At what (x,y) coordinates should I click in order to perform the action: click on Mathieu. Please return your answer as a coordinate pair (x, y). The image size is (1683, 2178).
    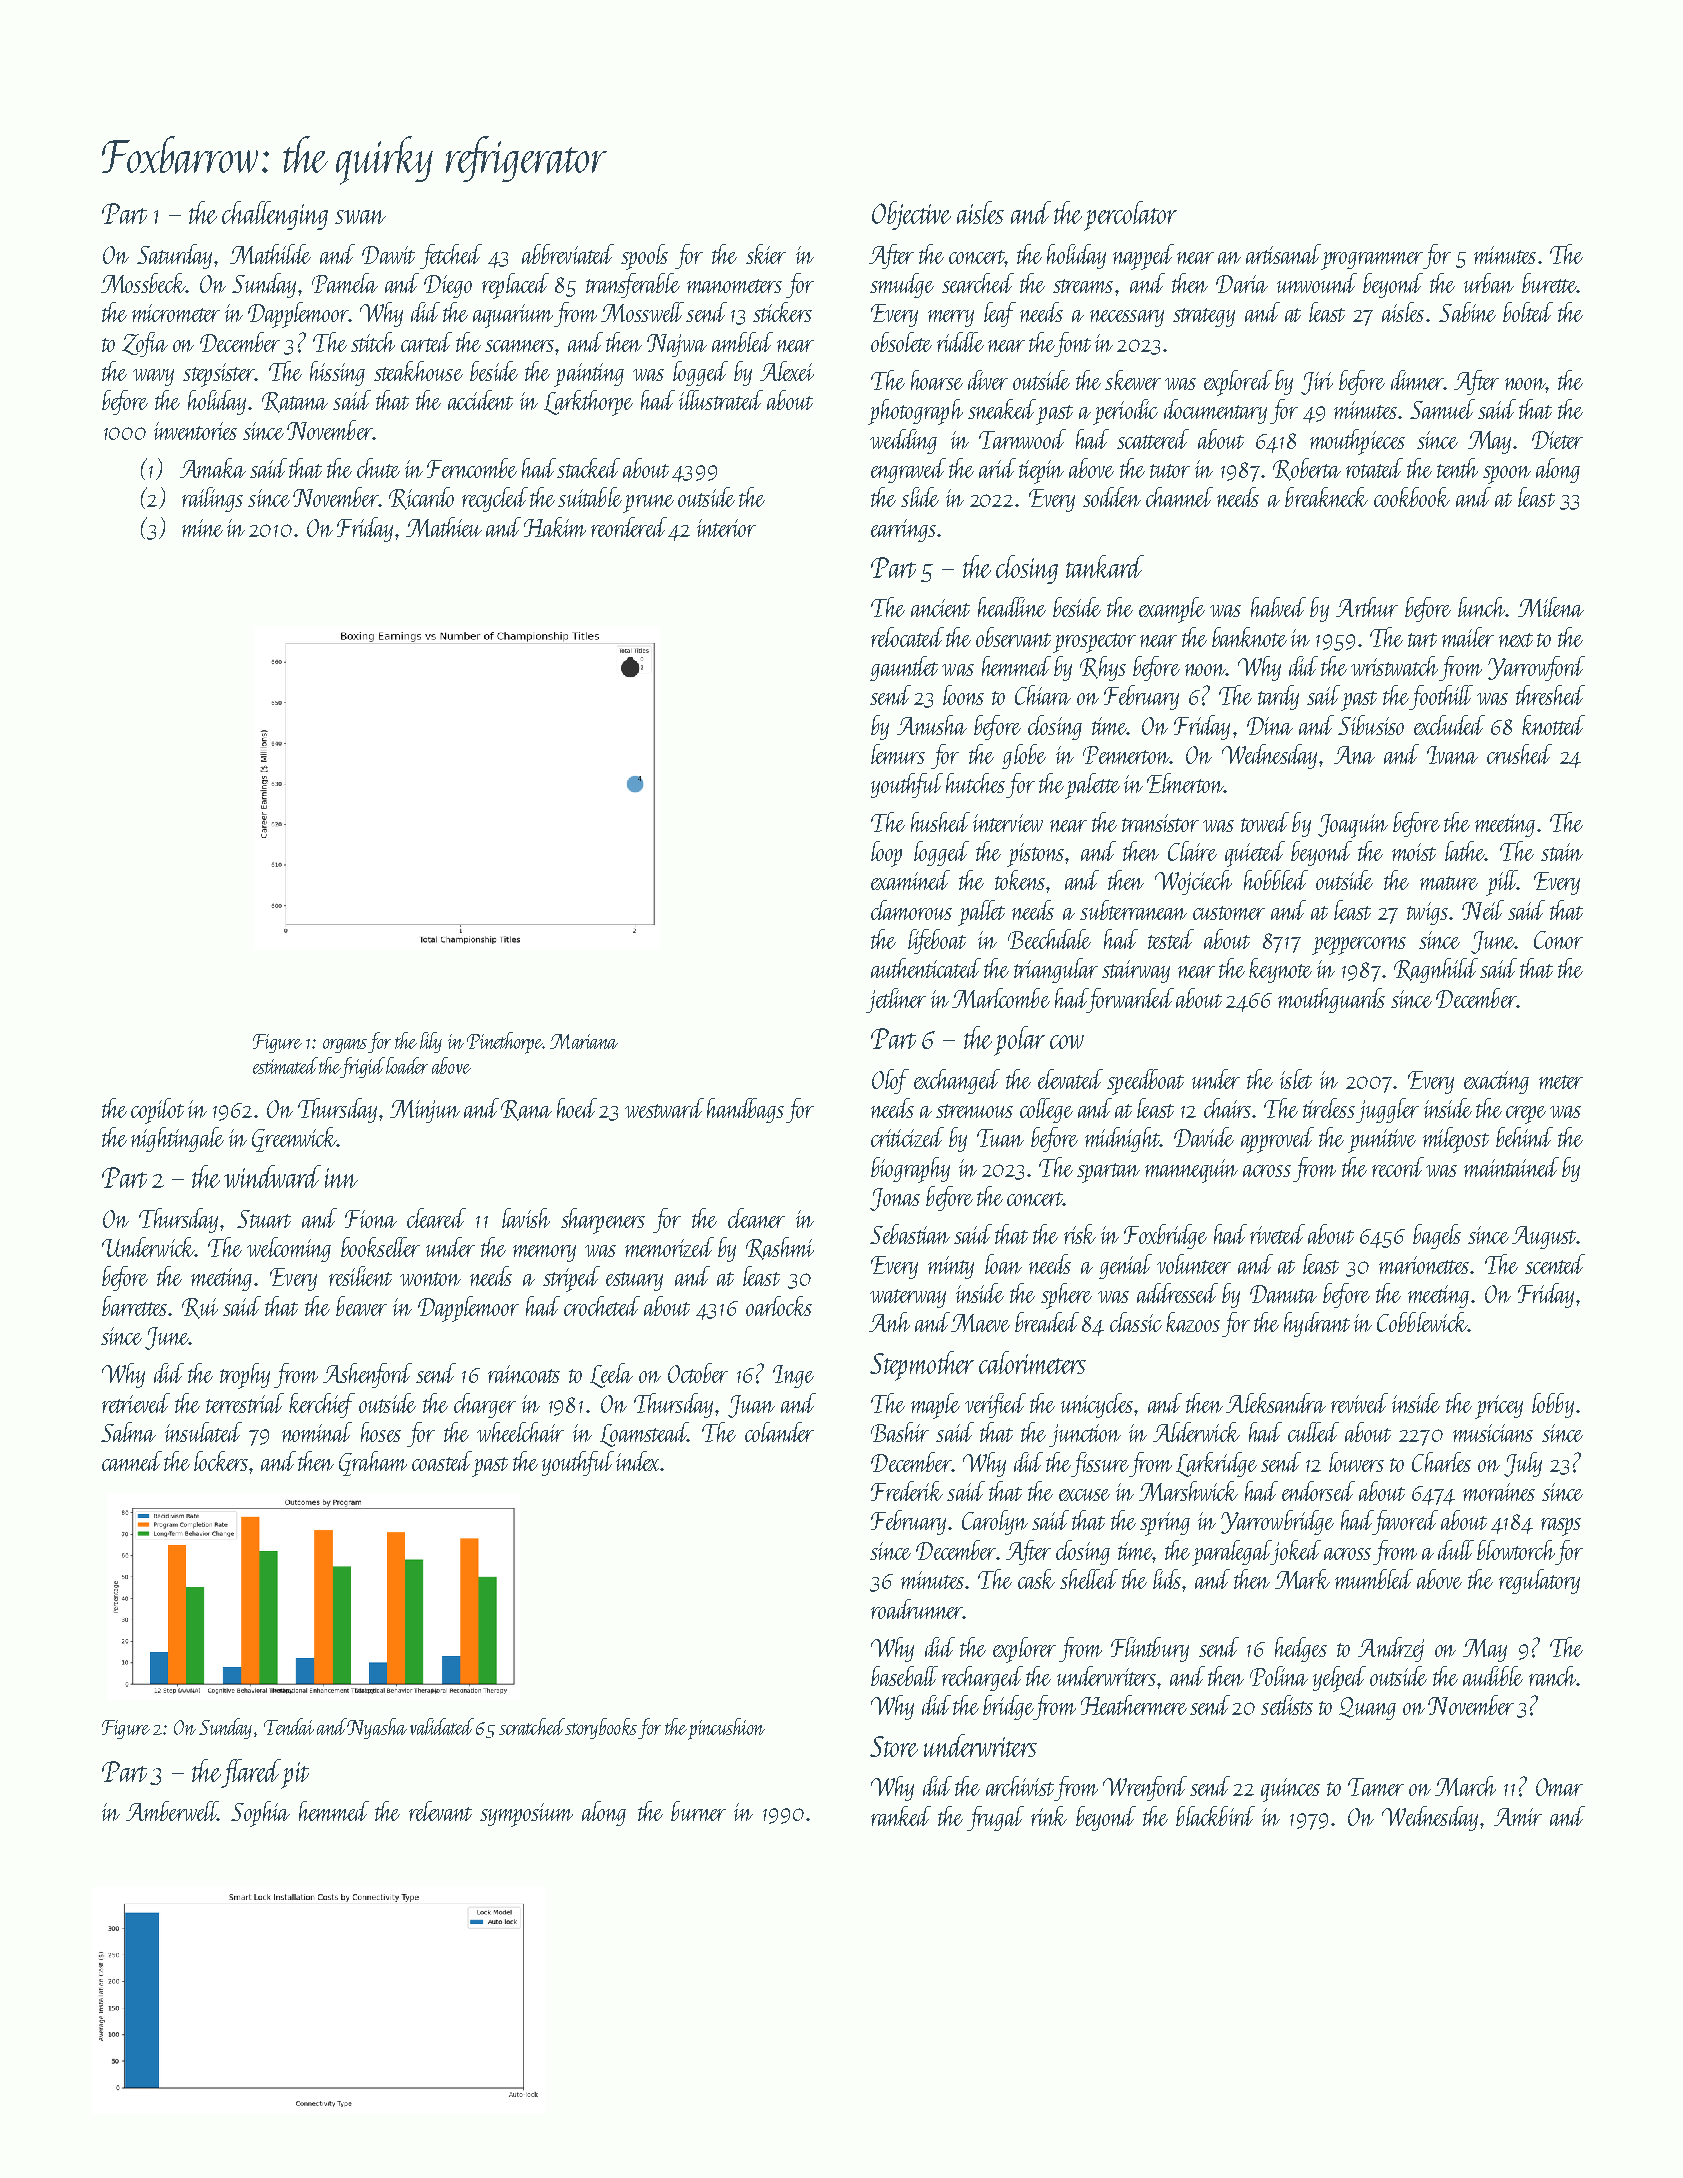
    Looking at the image, I should click on (444, 527).
